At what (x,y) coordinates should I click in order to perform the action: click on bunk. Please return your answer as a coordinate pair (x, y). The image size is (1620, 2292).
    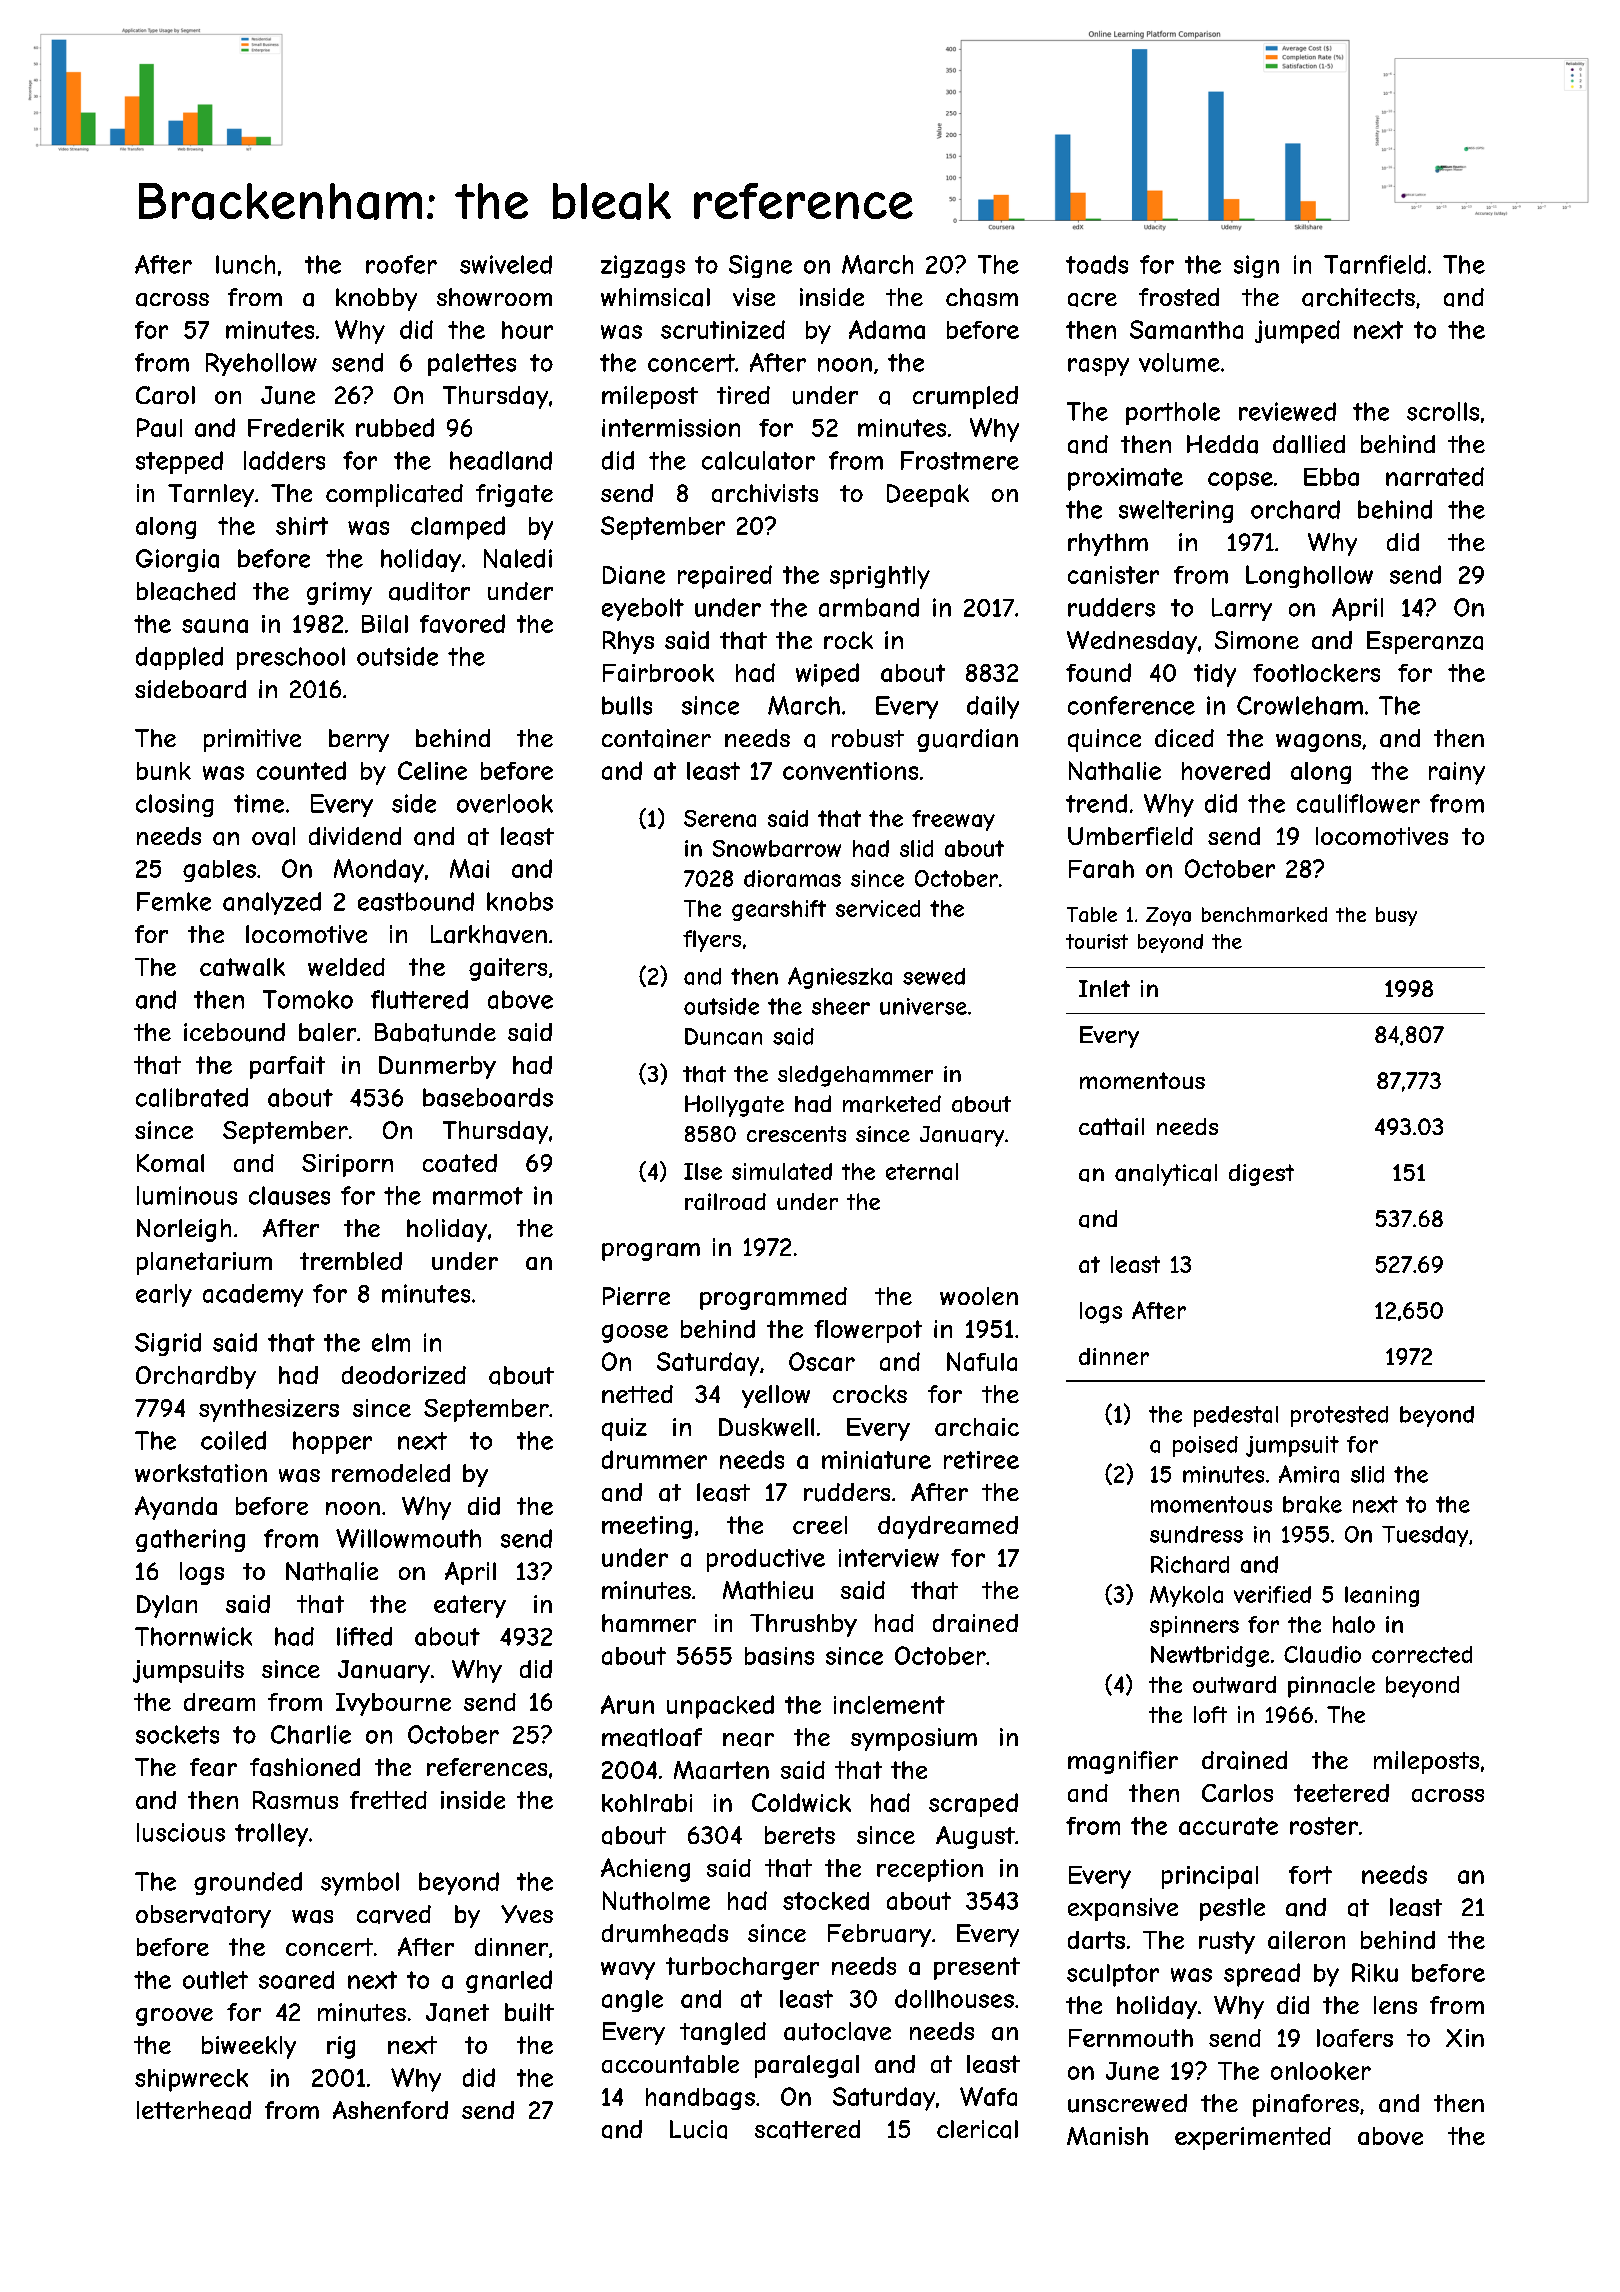
    Looking at the image, I should click on (164, 771).
